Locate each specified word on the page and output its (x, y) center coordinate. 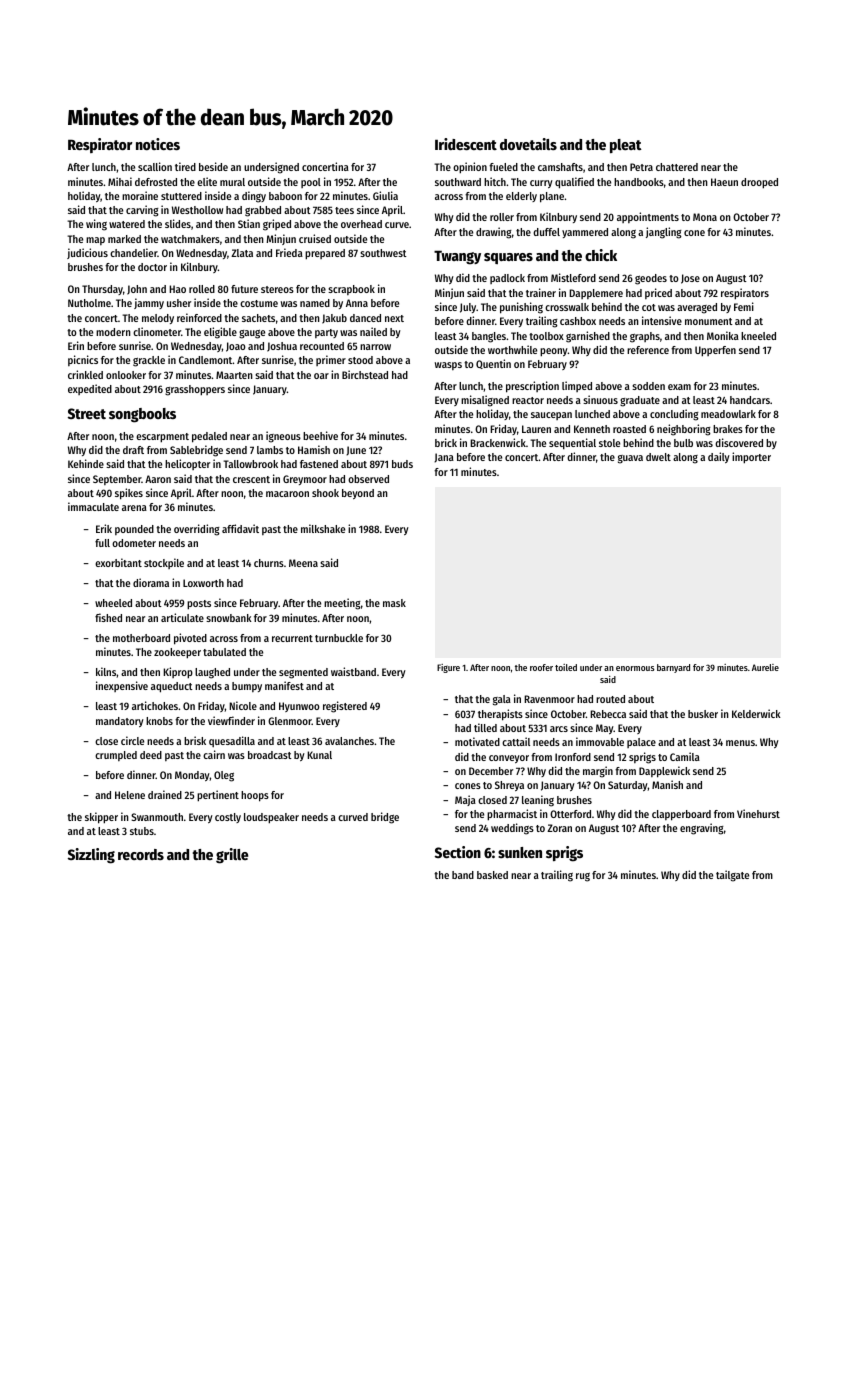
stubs (142, 831)
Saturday (628, 786)
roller (502, 217)
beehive (320, 435)
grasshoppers (195, 390)
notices (158, 144)
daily (719, 457)
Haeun (724, 182)
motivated (477, 741)
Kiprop (178, 673)
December (491, 771)
